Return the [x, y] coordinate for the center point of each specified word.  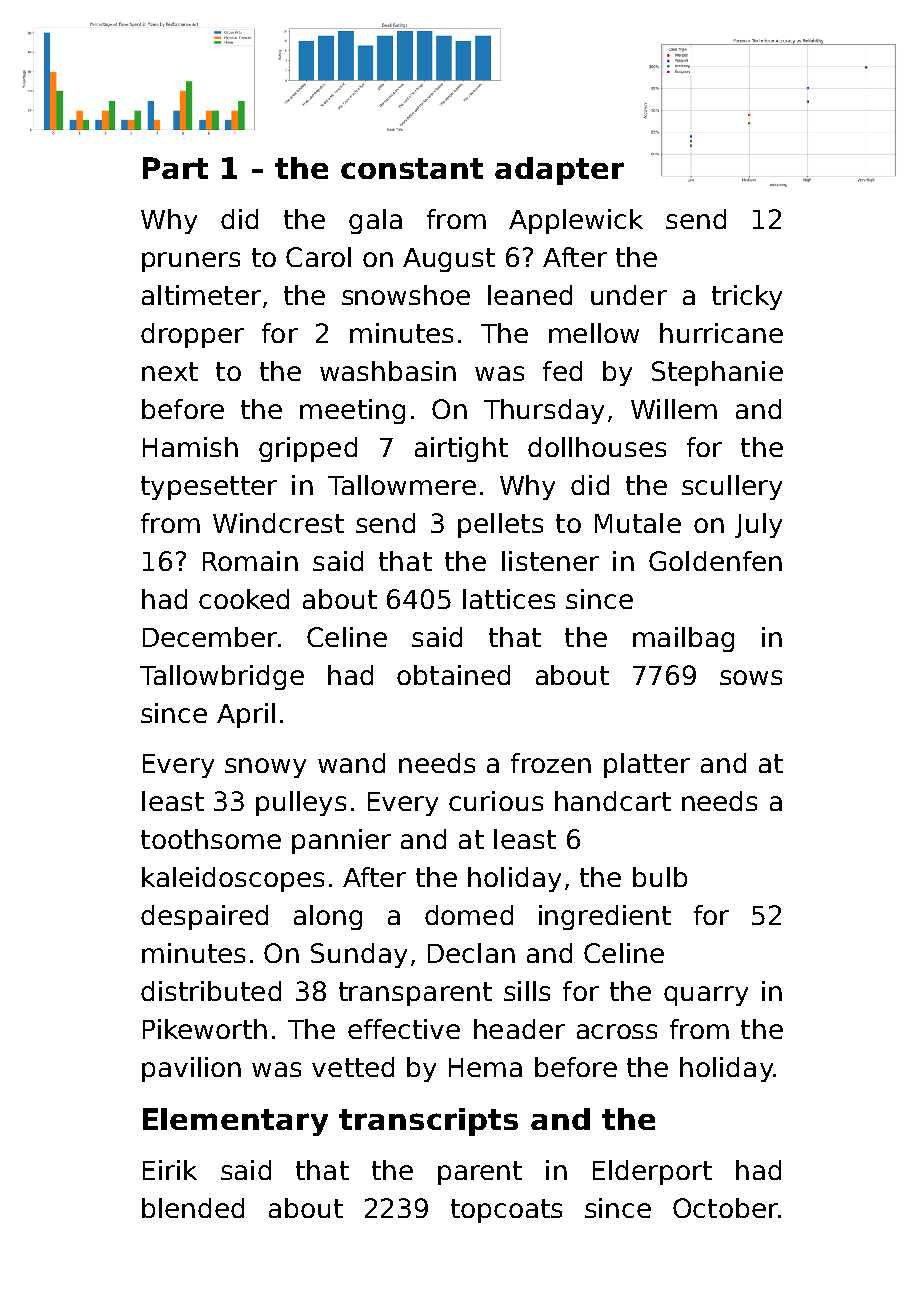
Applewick [576, 221]
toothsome [211, 839]
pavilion [191, 1069]
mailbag [683, 639]
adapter [559, 171]
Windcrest [278, 523]
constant [412, 168]
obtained [453, 675]
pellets [500, 525]
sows [751, 677]
